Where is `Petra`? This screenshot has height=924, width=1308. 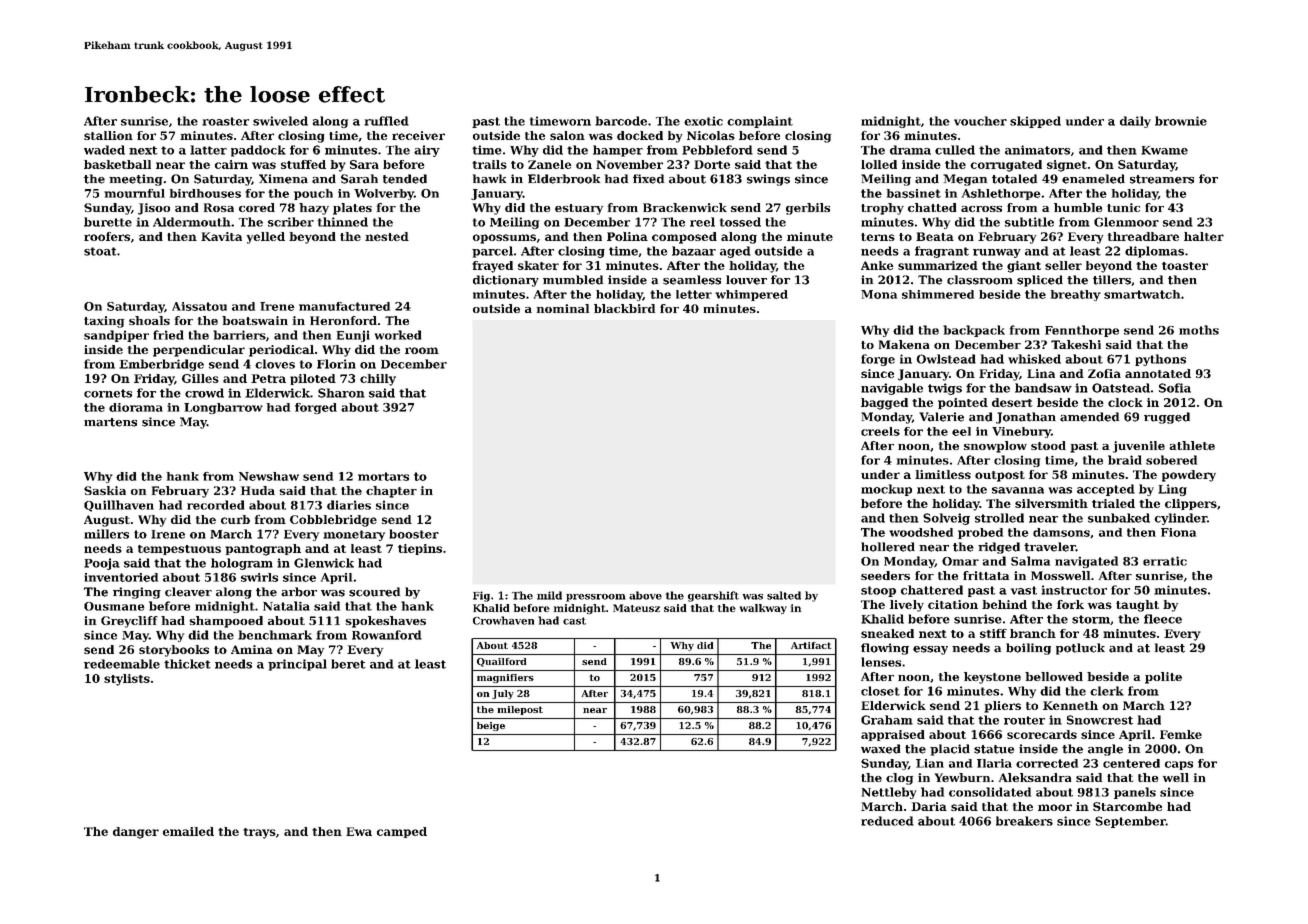 Petra is located at coordinates (268, 378).
